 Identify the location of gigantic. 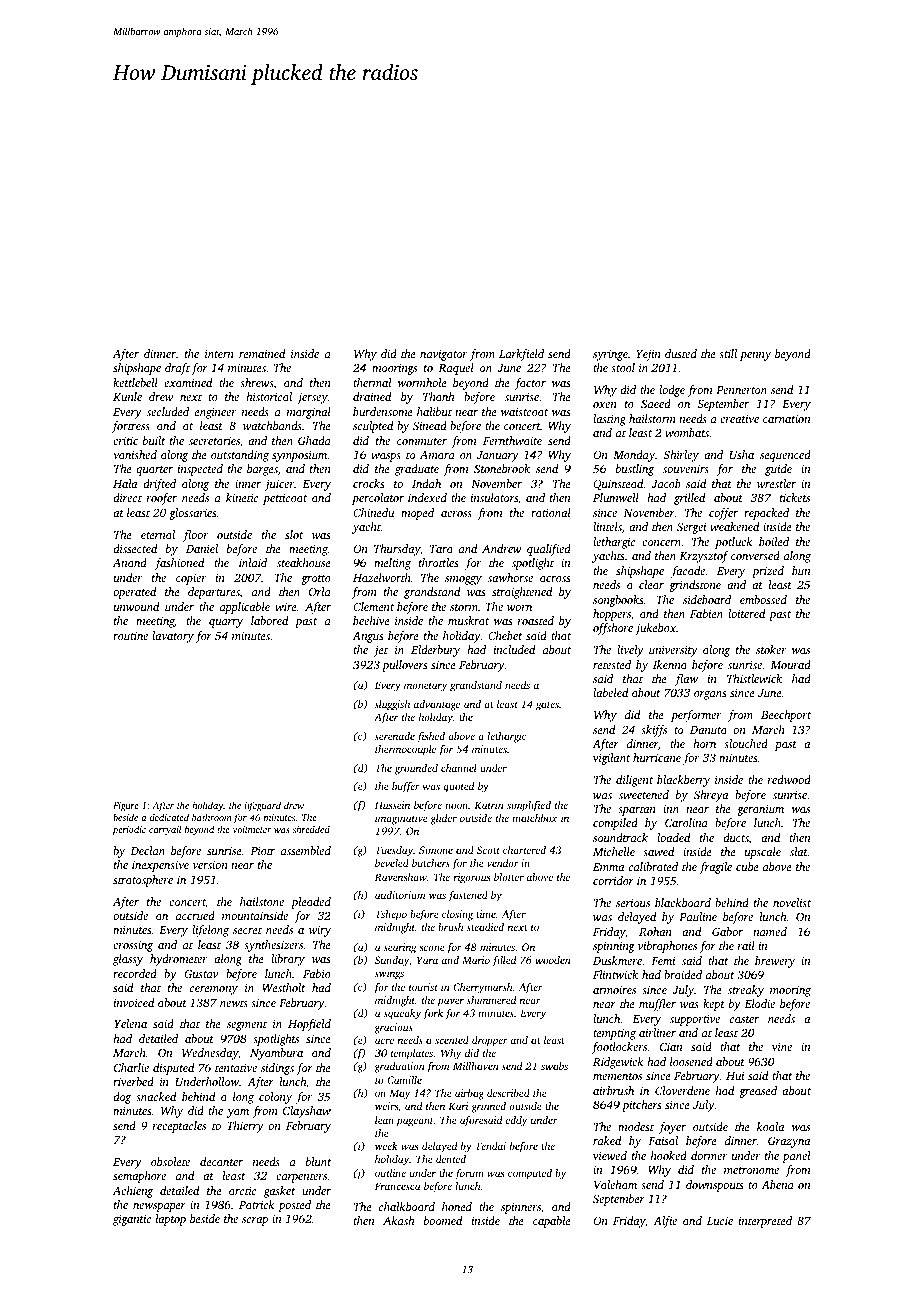
(132, 1220).
